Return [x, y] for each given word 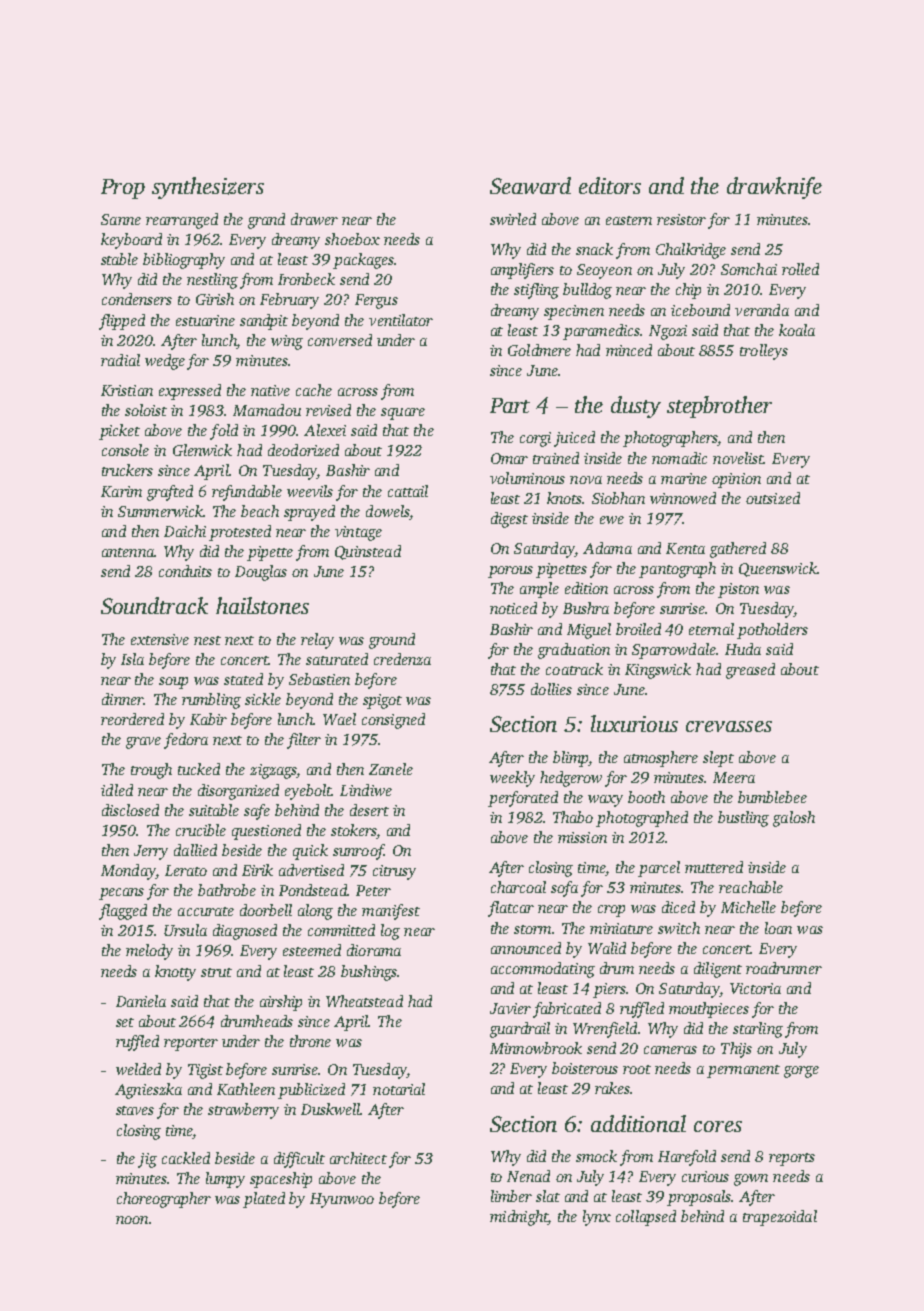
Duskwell [331, 1109]
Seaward [530, 185]
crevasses [729, 726]
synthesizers [208, 188]
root [637, 1069]
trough [151, 771]
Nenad [528, 1176]
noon [132, 1220]
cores [718, 1126]
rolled [800, 269]
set [125, 1022]
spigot [382, 701]
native [270, 390]
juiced [574, 439]
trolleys [764, 352]
